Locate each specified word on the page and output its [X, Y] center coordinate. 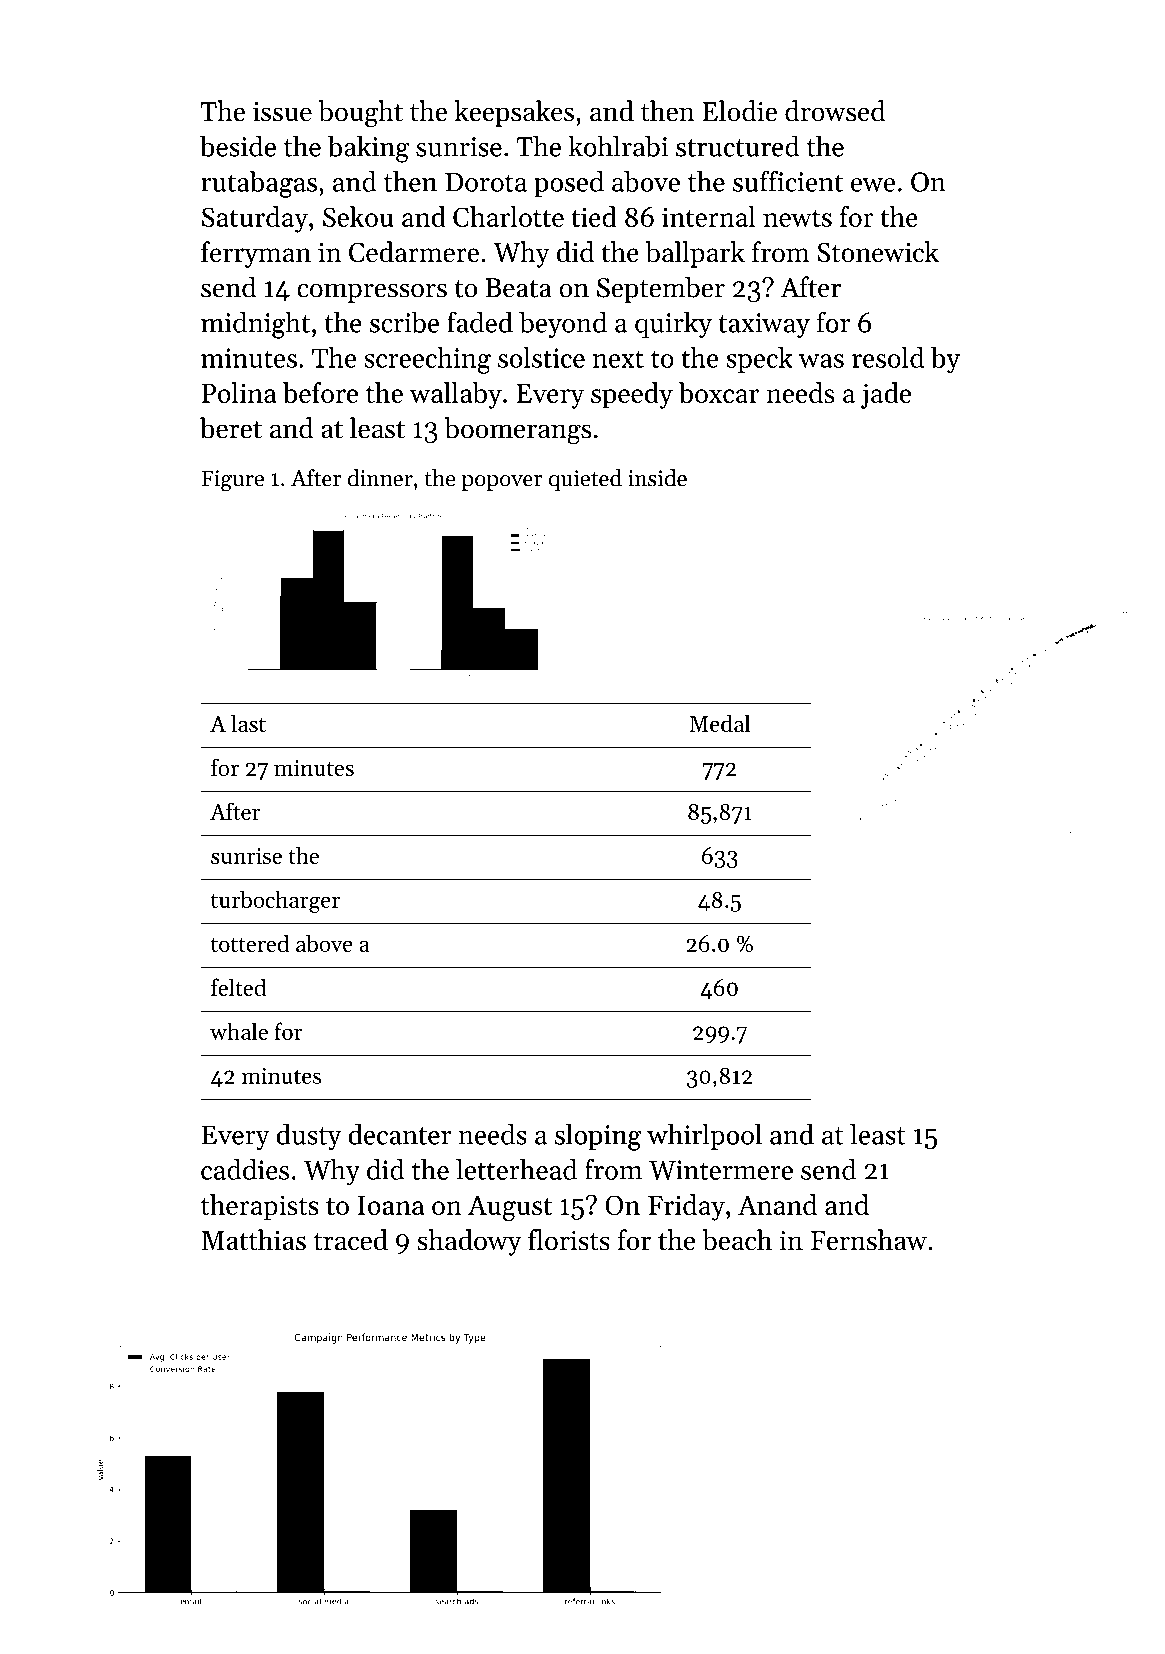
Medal [719, 723]
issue [282, 112]
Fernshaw [869, 1240]
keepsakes [514, 113]
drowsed [835, 111]
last [248, 723]
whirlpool [704, 1136]
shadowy [469, 1242]
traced [351, 1240]
